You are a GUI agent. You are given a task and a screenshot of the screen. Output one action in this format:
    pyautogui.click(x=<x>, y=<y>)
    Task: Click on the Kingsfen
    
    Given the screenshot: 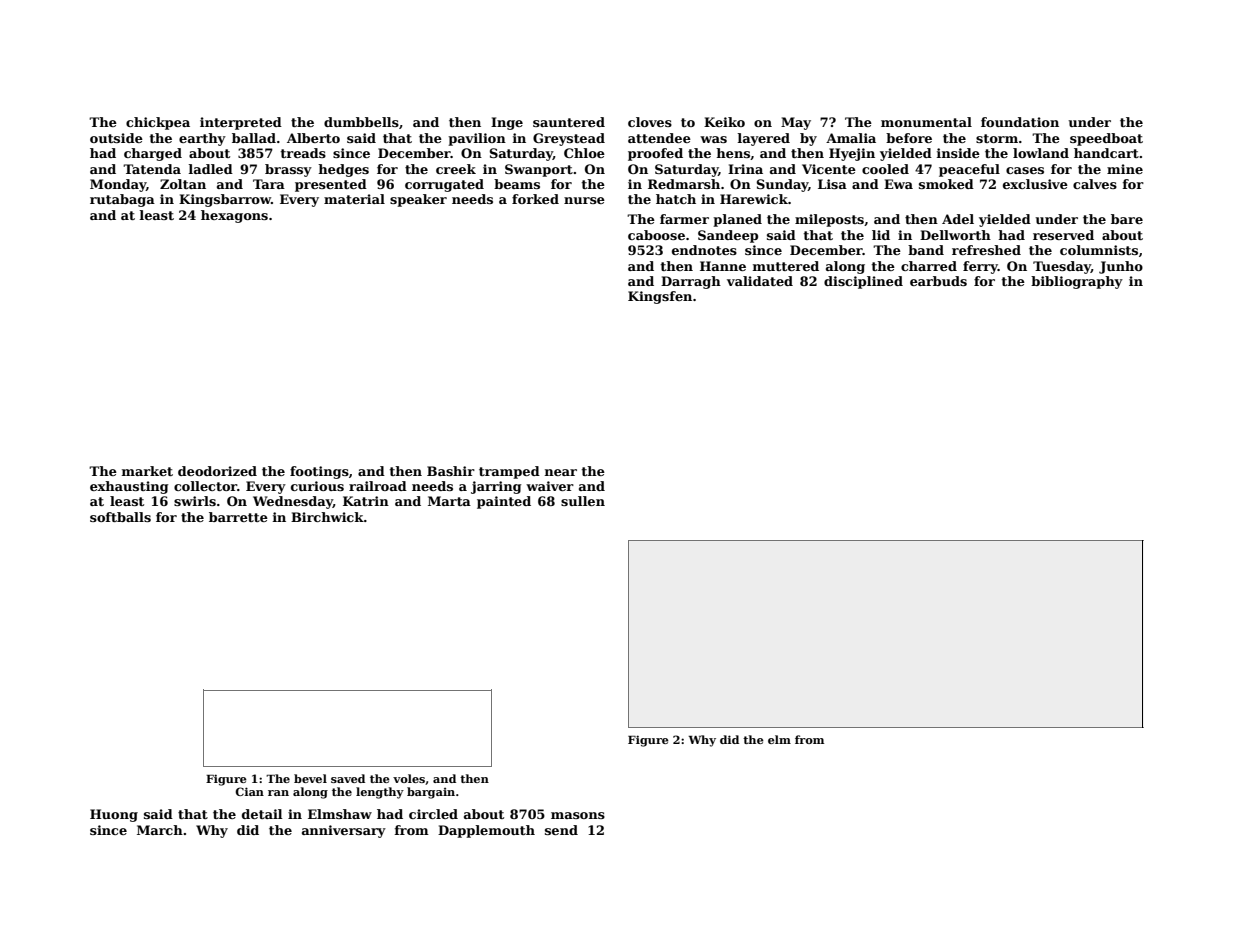 What is the action you would take?
    pyautogui.click(x=660, y=297)
